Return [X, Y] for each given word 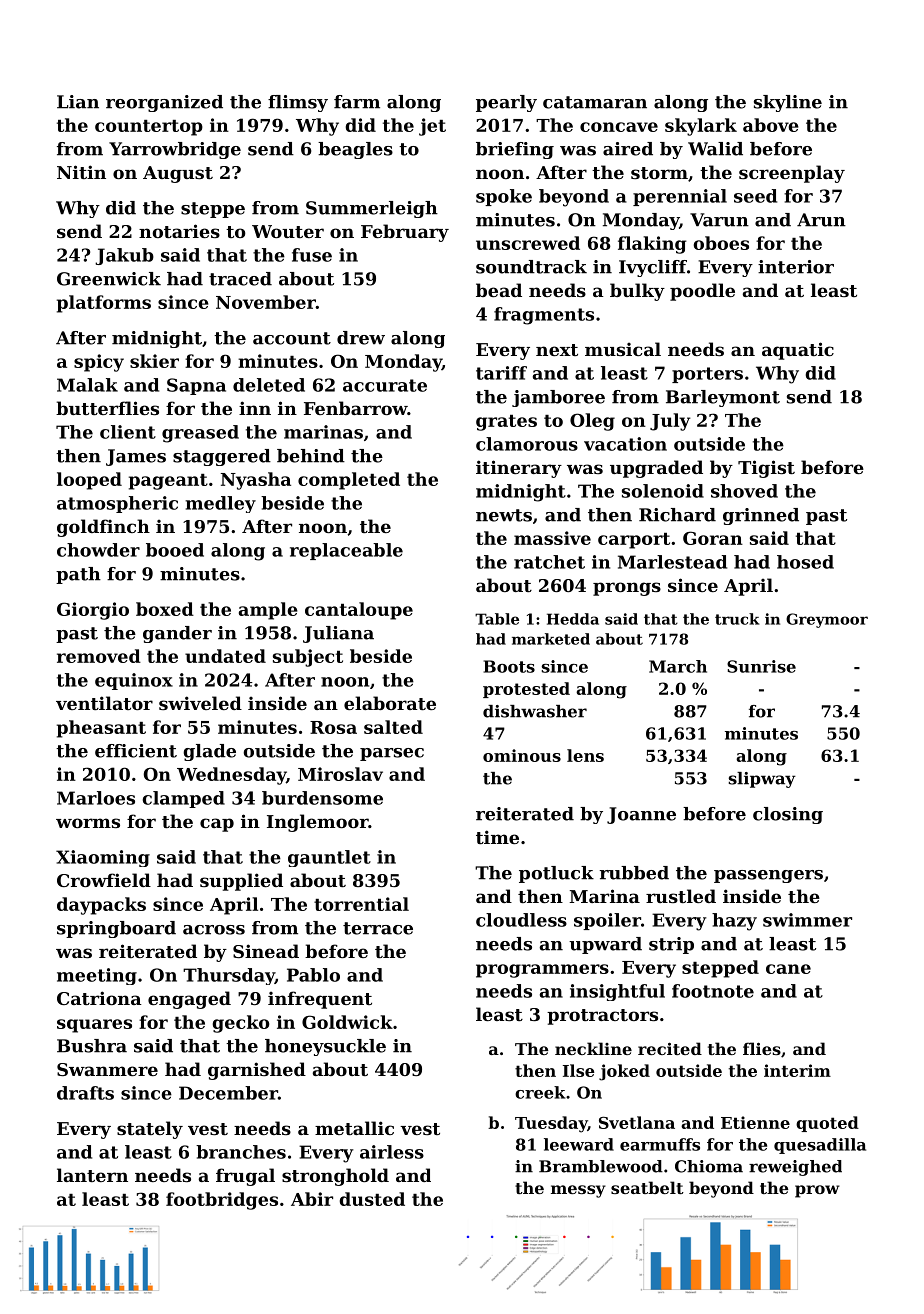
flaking [652, 245]
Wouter [288, 231]
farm [357, 102]
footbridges [222, 1201]
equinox [134, 681]
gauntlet [329, 858]
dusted [372, 1199]
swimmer [807, 920]
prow [817, 1191]
